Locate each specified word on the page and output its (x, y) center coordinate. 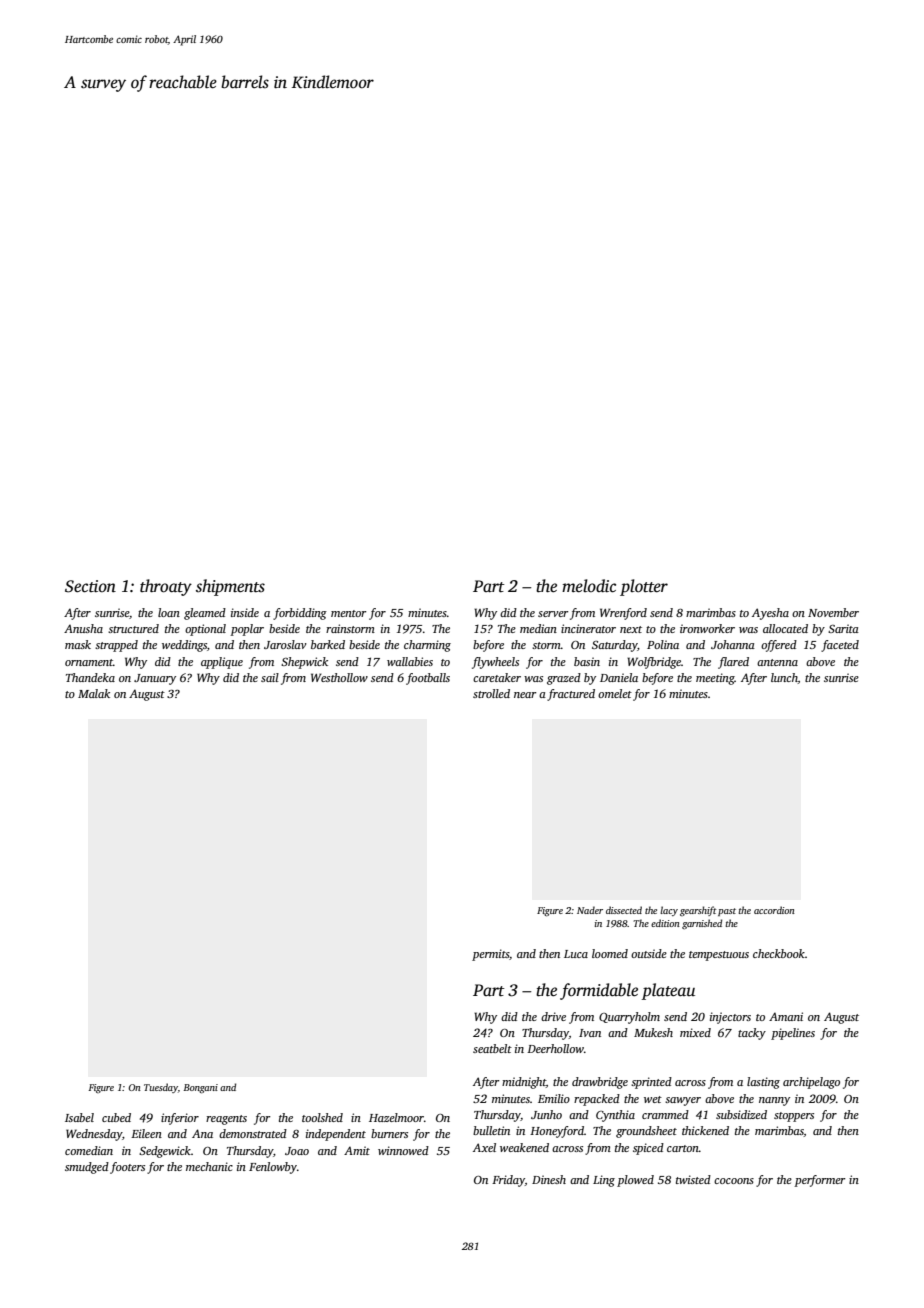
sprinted (651, 1083)
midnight (524, 1083)
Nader (590, 910)
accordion (774, 910)
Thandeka (90, 677)
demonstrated (253, 1133)
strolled (491, 693)
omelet (615, 693)
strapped (116, 646)
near (525, 695)
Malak (94, 693)
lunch (784, 678)
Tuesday (161, 1088)
